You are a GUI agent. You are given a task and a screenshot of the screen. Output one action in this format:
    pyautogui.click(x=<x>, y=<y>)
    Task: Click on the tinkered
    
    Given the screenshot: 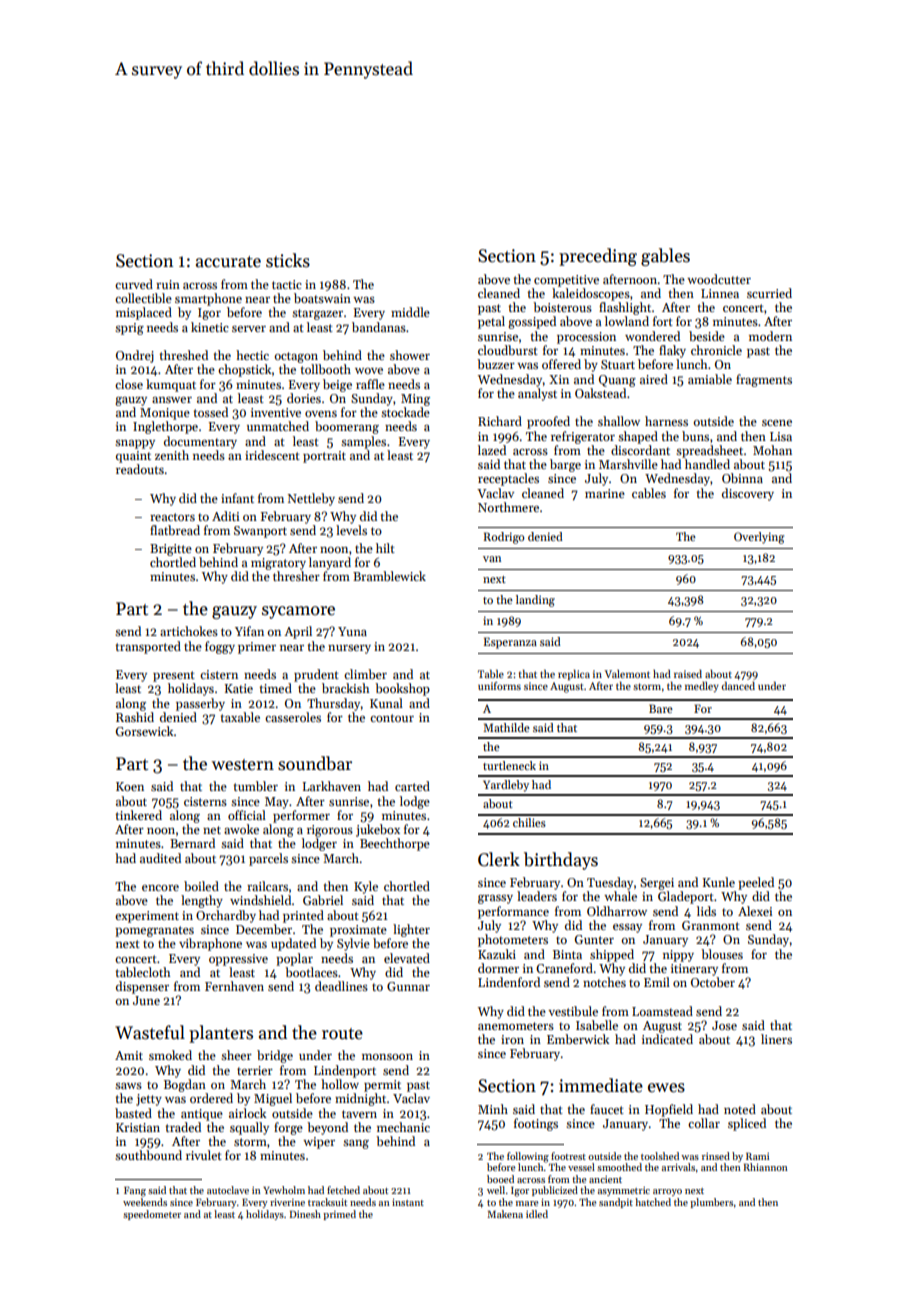 What is the action you would take?
    pyautogui.click(x=139, y=815)
